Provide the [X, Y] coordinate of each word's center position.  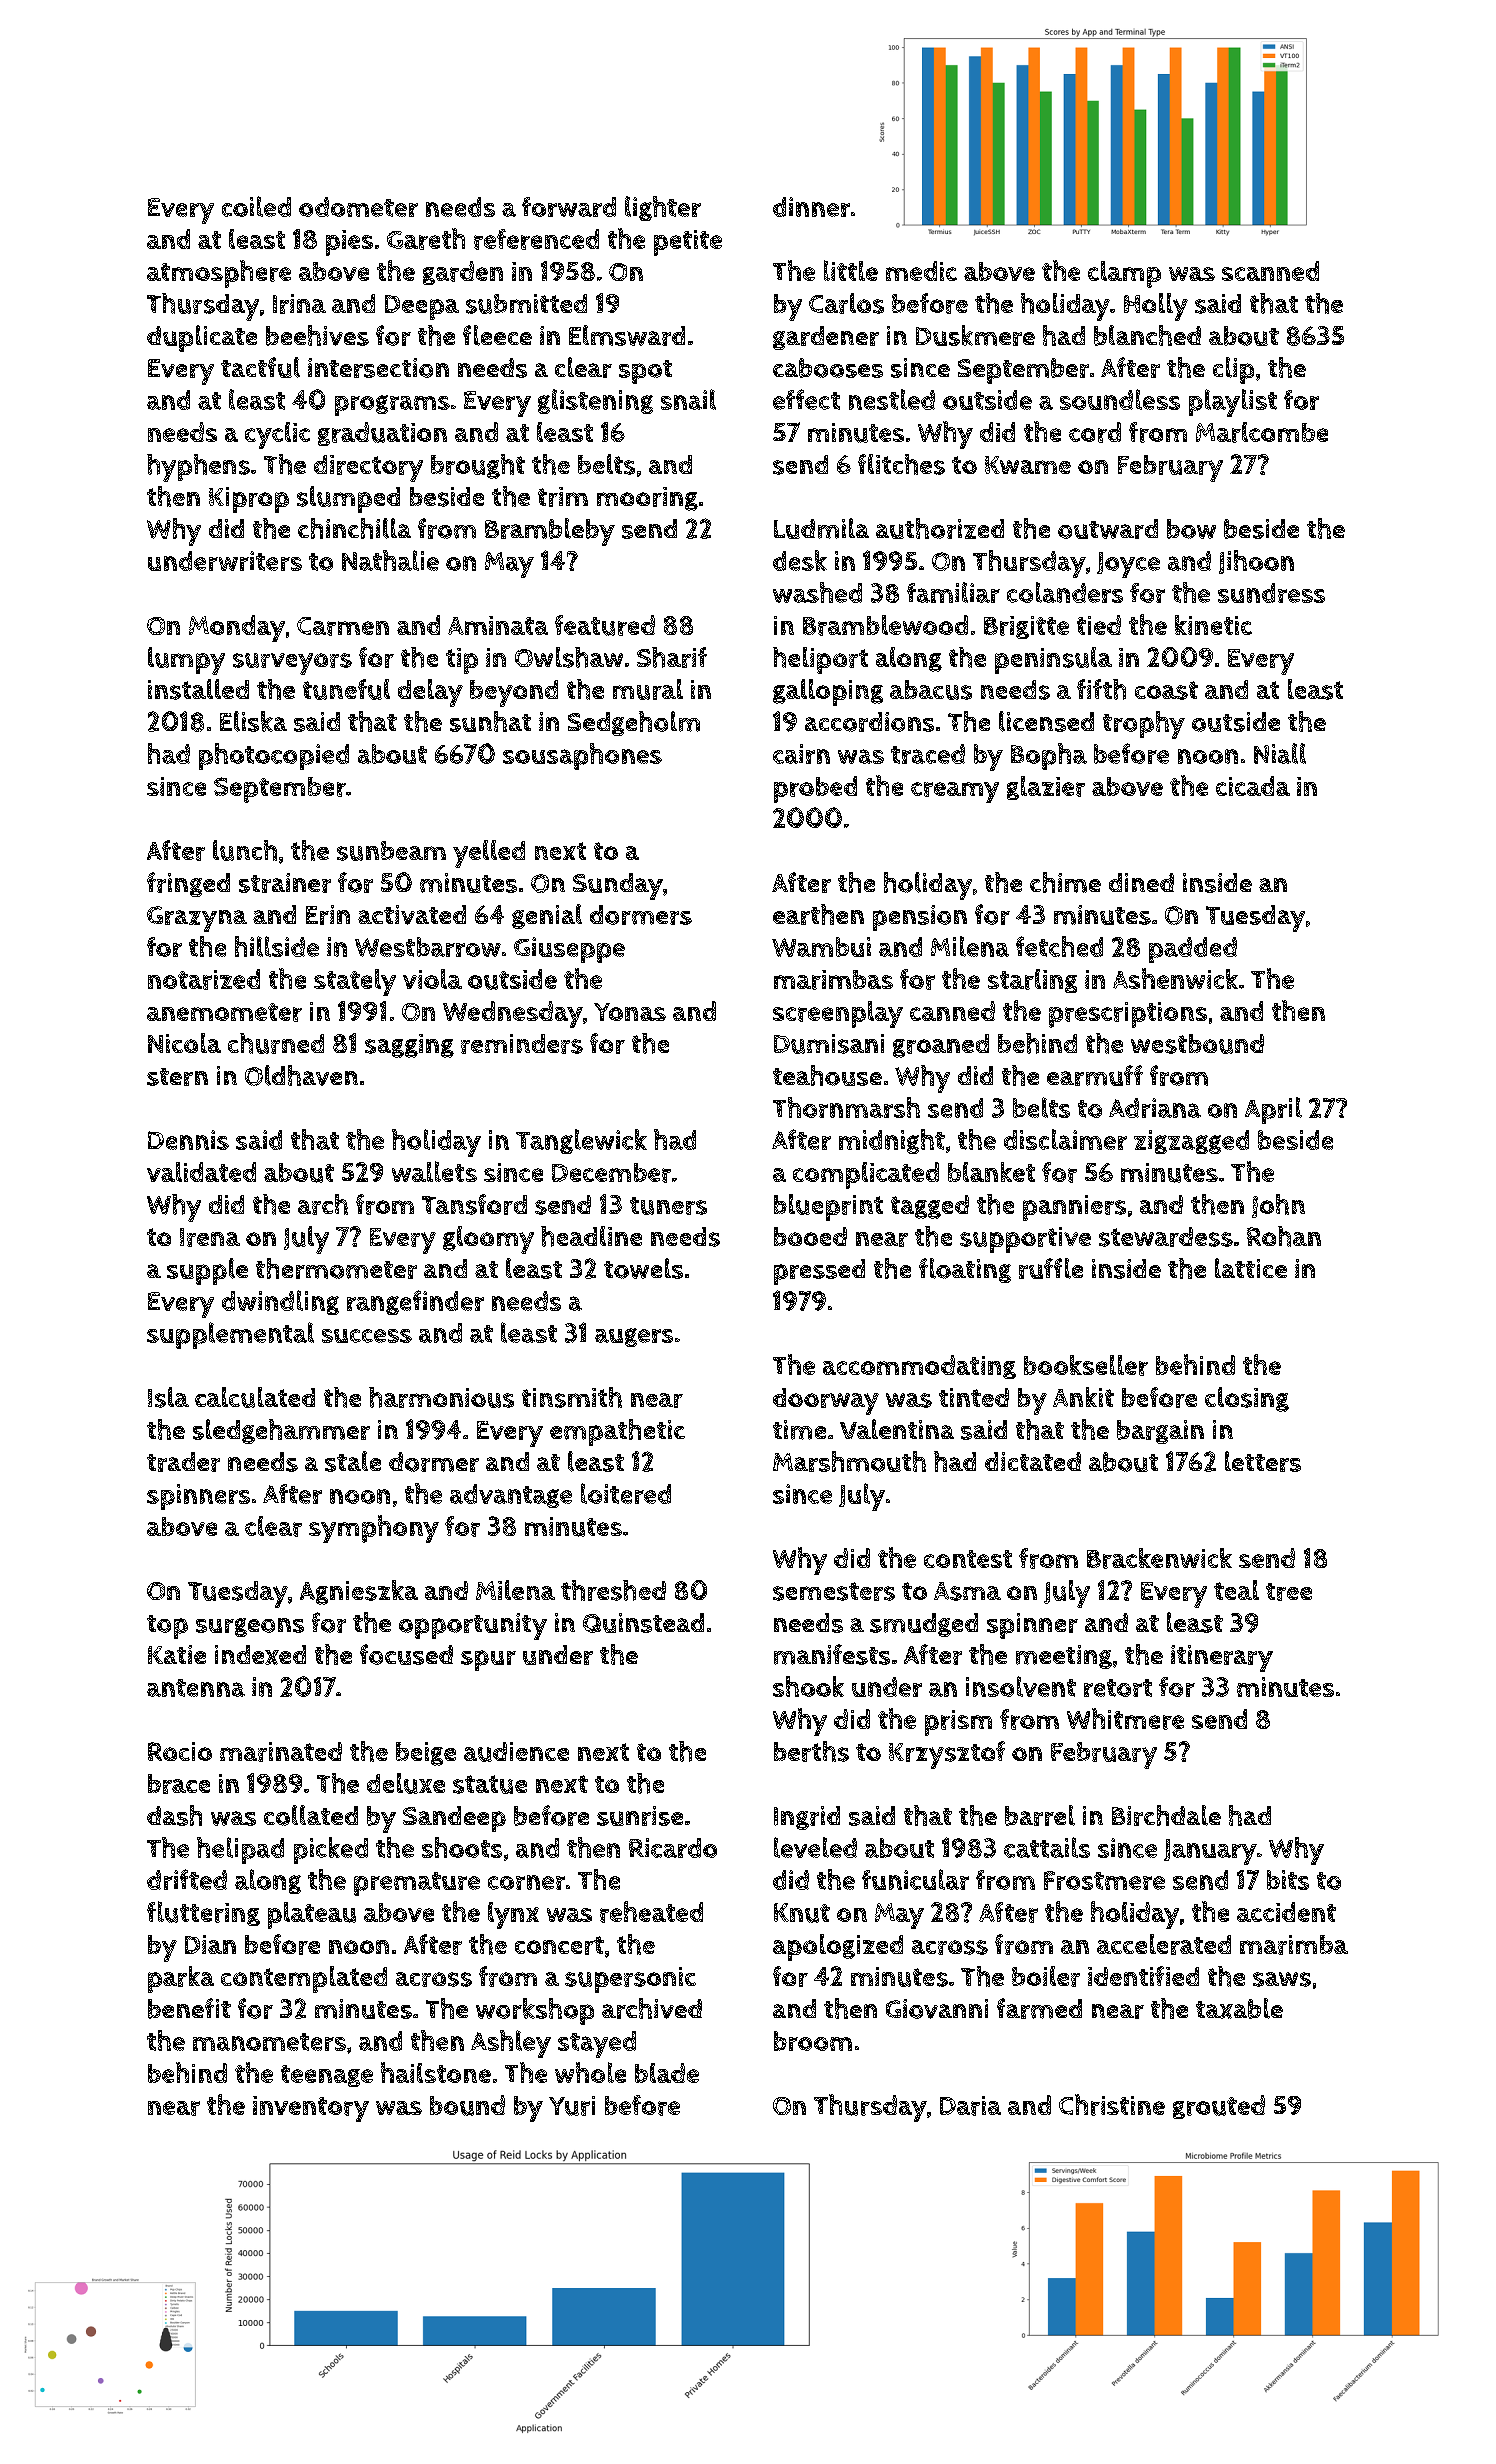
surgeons [250, 1627]
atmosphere [219, 274]
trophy [1144, 725]
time [799, 1430]
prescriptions [1128, 1015]
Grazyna [197, 919]
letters [1263, 1461]
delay [430, 693]
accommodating [919, 1367]
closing [1247, 1399]
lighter [663, 208]
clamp [1124, 274]
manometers [269, 2042]
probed [815, 789]
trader [183, 1462]
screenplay [838, 1014]
